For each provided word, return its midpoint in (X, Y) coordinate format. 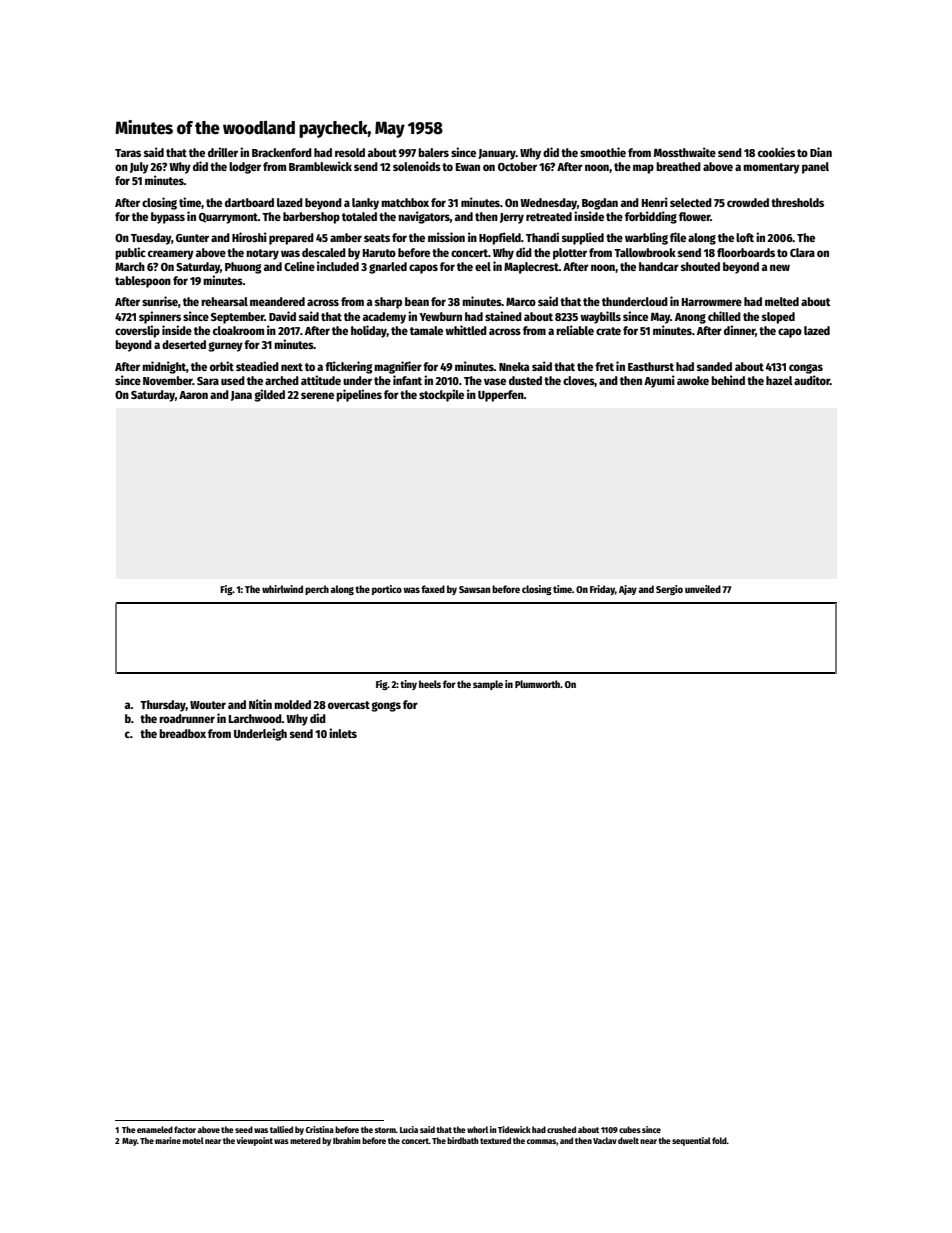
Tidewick (514, 1129)
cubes (630, 1129)
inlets (343, 733)
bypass (168, 218)
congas (806, 369)
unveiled (703, 589)
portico (387, 590)
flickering (349, 367)
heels (430, 684)
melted (782, 301)
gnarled (388, 268)
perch (317, 590)
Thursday (163, 706)
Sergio (669, 590)
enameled (155, 1129)
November (168, 380)
